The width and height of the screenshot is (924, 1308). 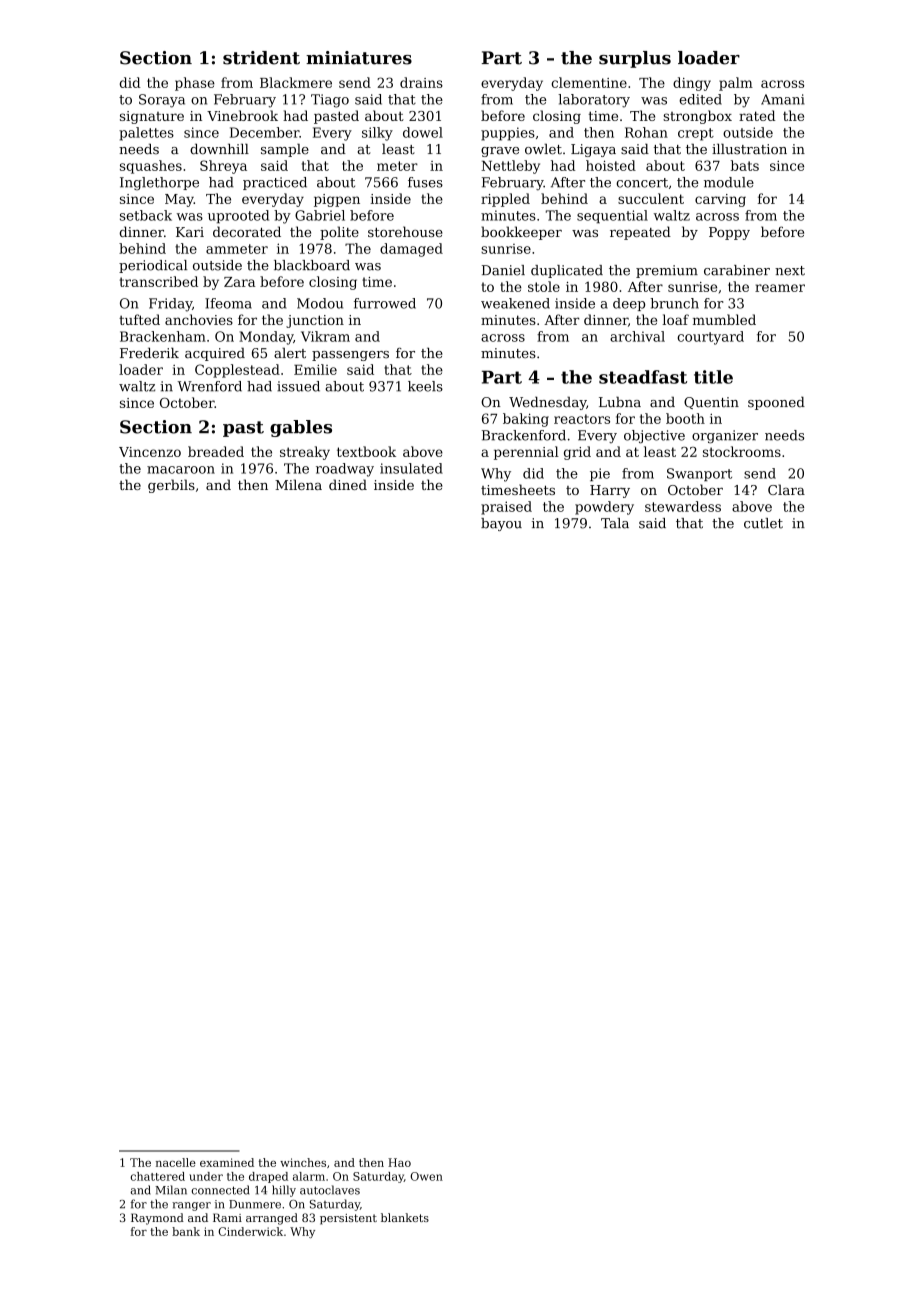 What do you see at coordinates (146, 134) in the screenshot?
I see `palettes` at bounding box center [146, 134].
